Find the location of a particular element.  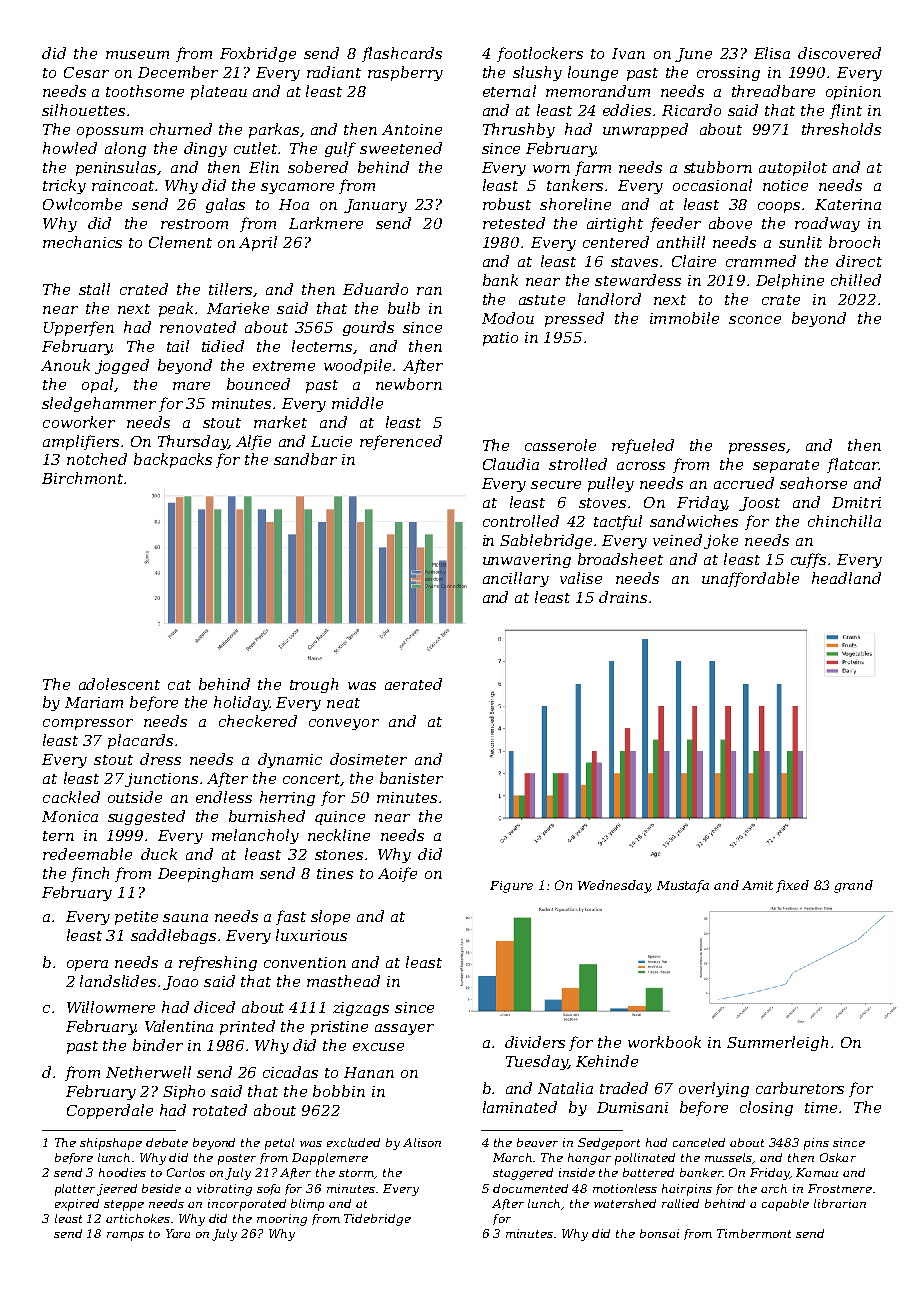

petite is located at coordinates (136, 918).
